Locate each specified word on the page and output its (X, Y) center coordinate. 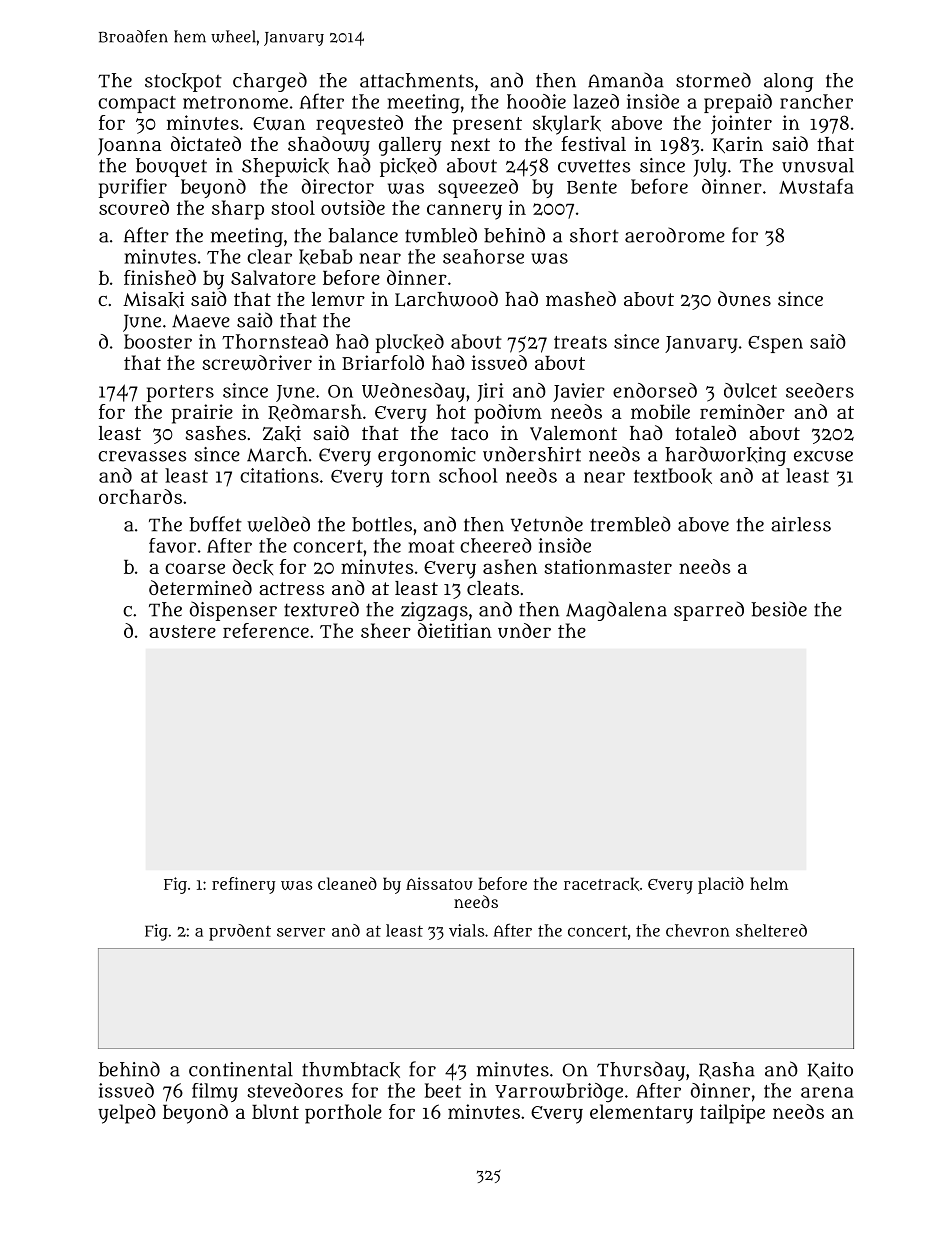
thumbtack (351, 1070)
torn (410, 476)
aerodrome (675, 235)
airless (801, 524)
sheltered (771, 930)
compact (137, 104)
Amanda (626, 80)
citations (279, 475)
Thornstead (275, 341)
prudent (240, 932)
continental (241, 1069)
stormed (713, 80)
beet (443, 1090)
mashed (581, 298)
